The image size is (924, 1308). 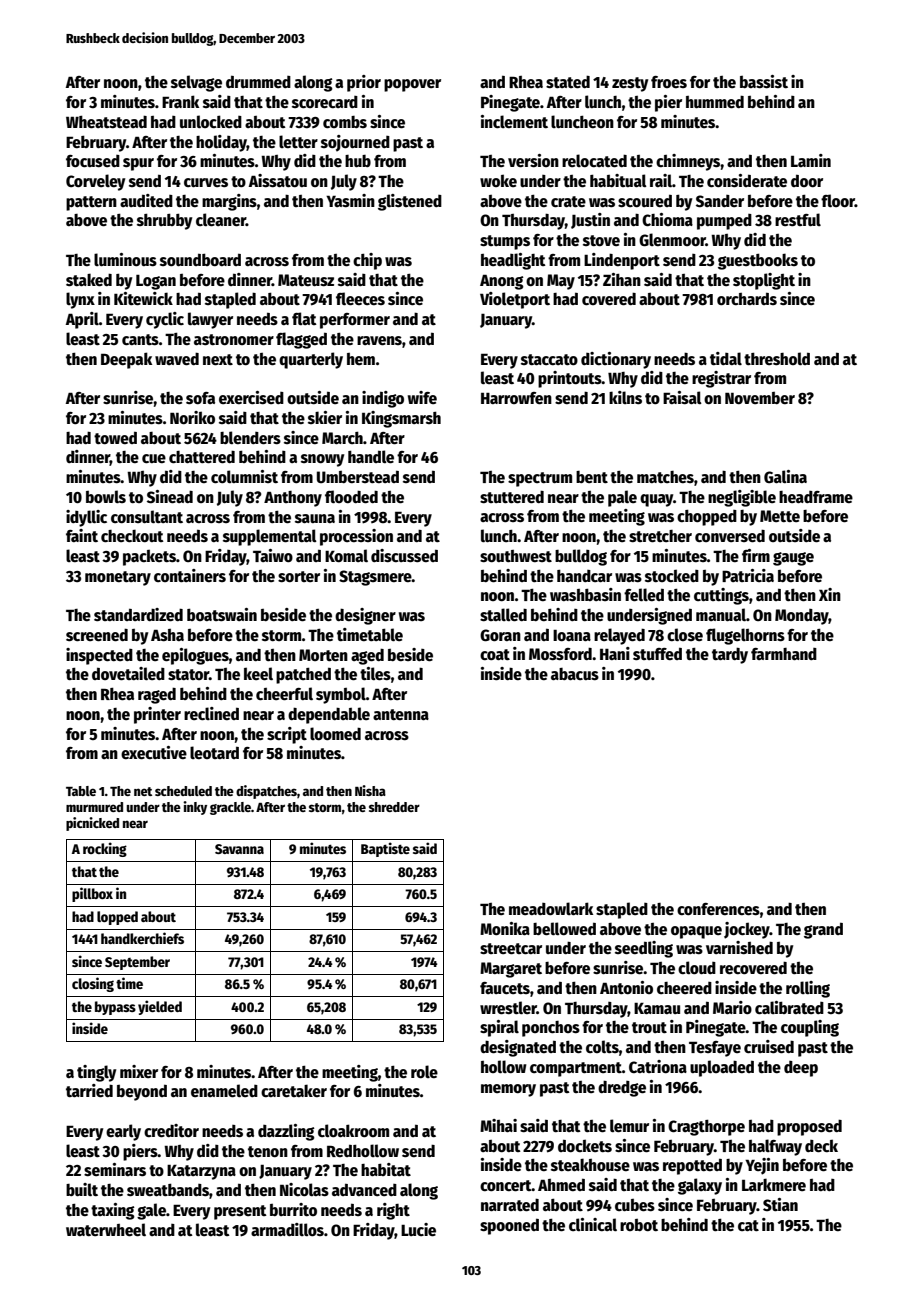 I want to click on galaxy, so click(x=700, y=1186).
